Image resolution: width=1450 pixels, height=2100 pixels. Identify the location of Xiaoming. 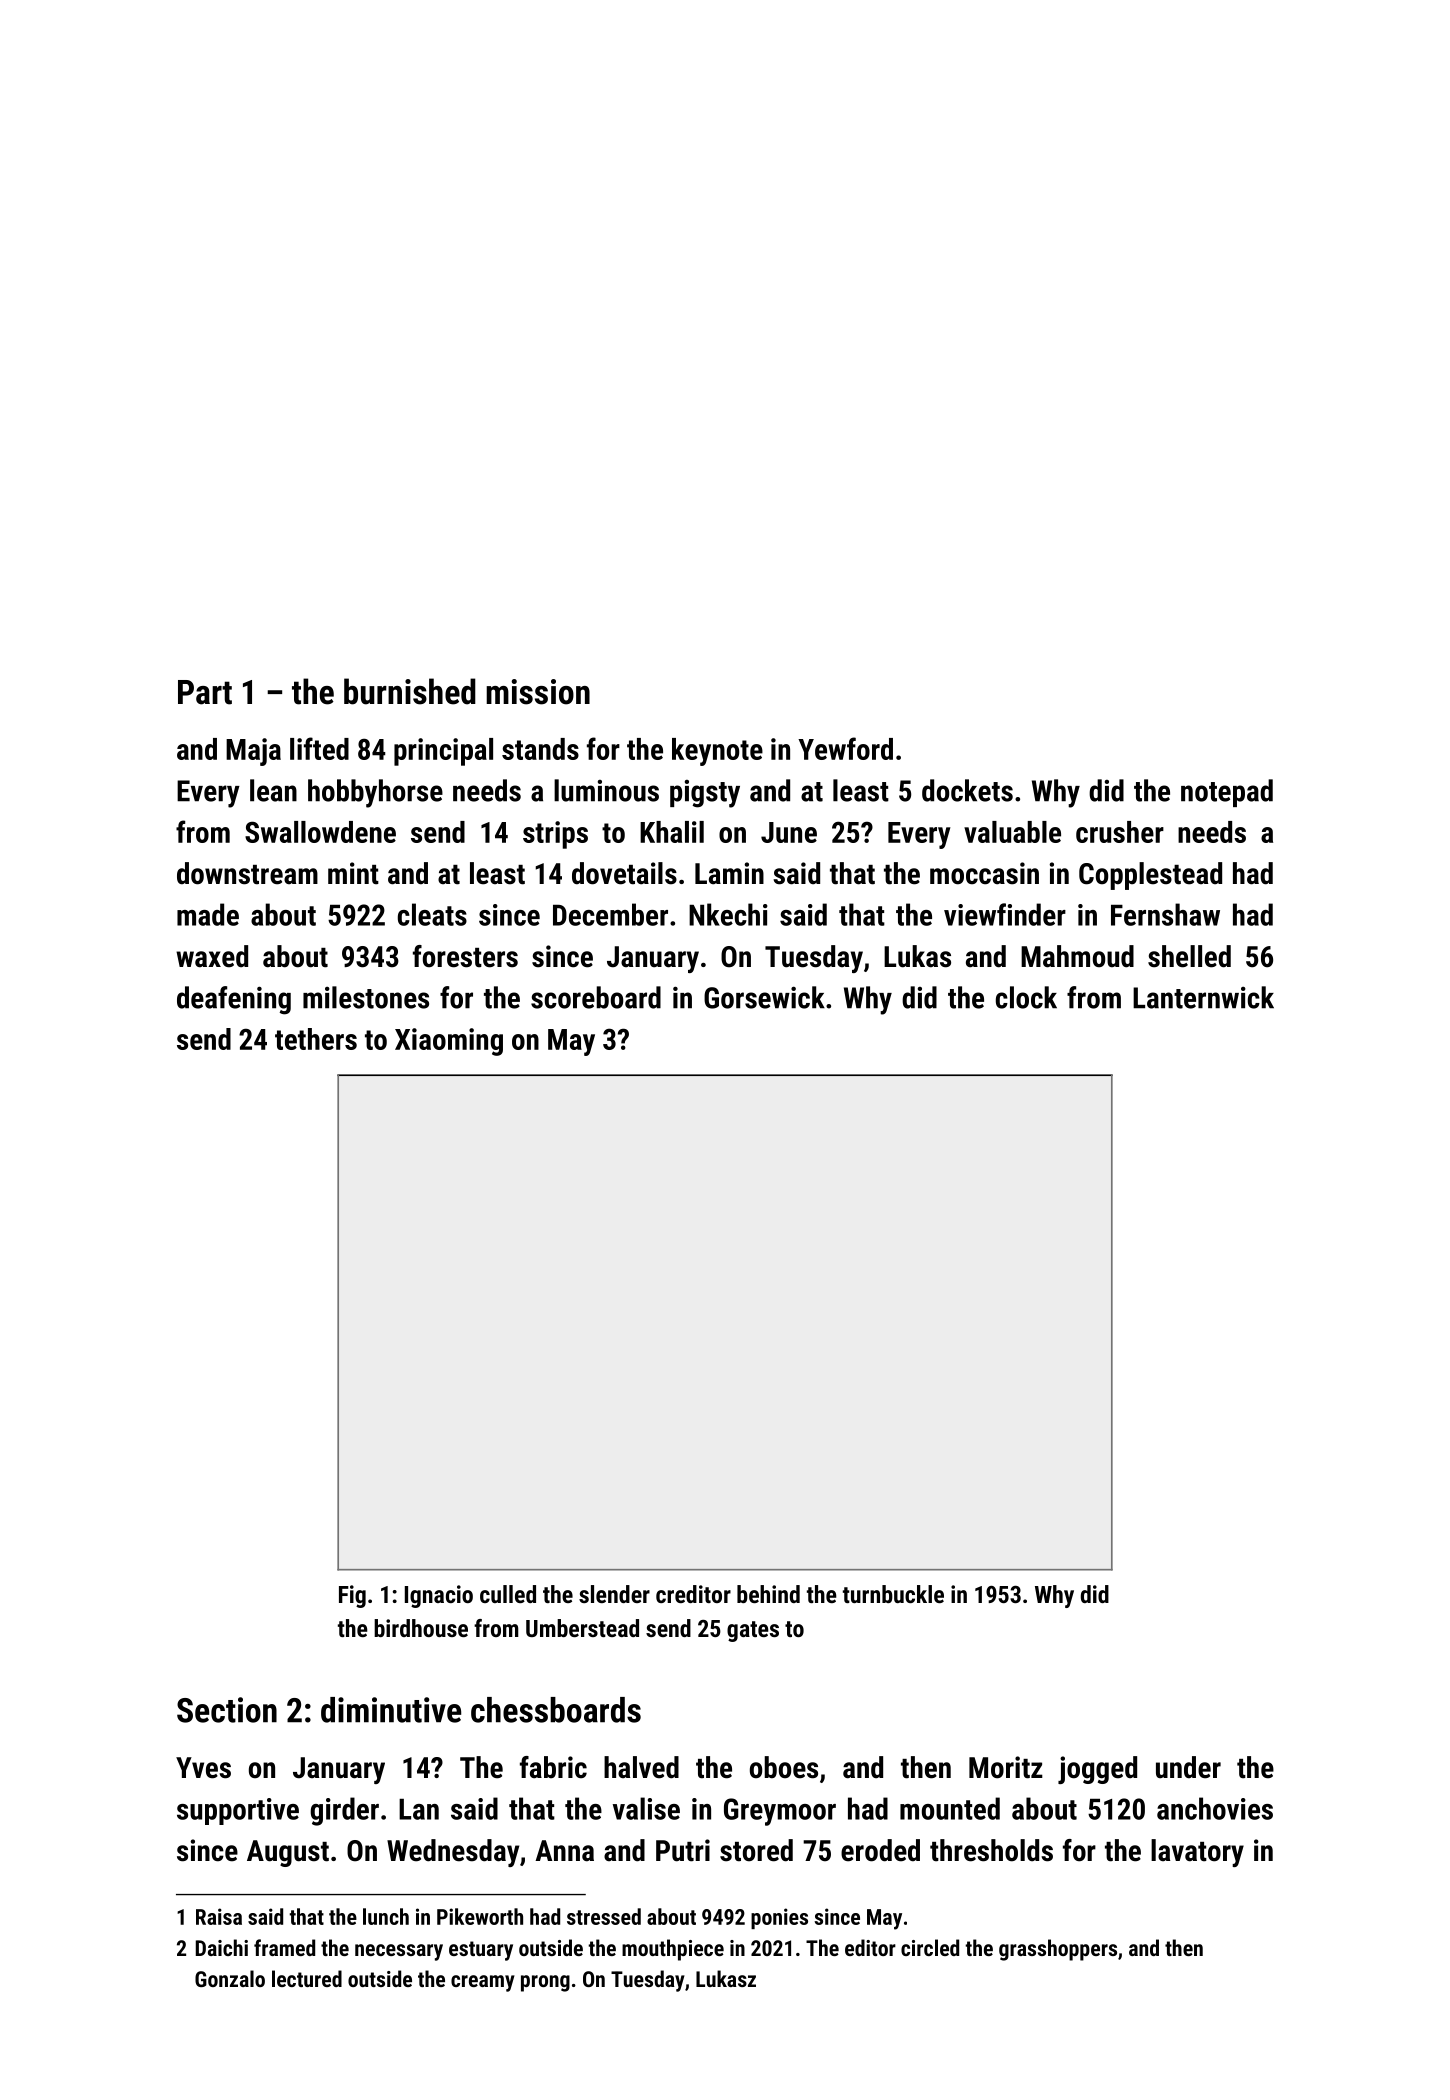
(449, 1042).
